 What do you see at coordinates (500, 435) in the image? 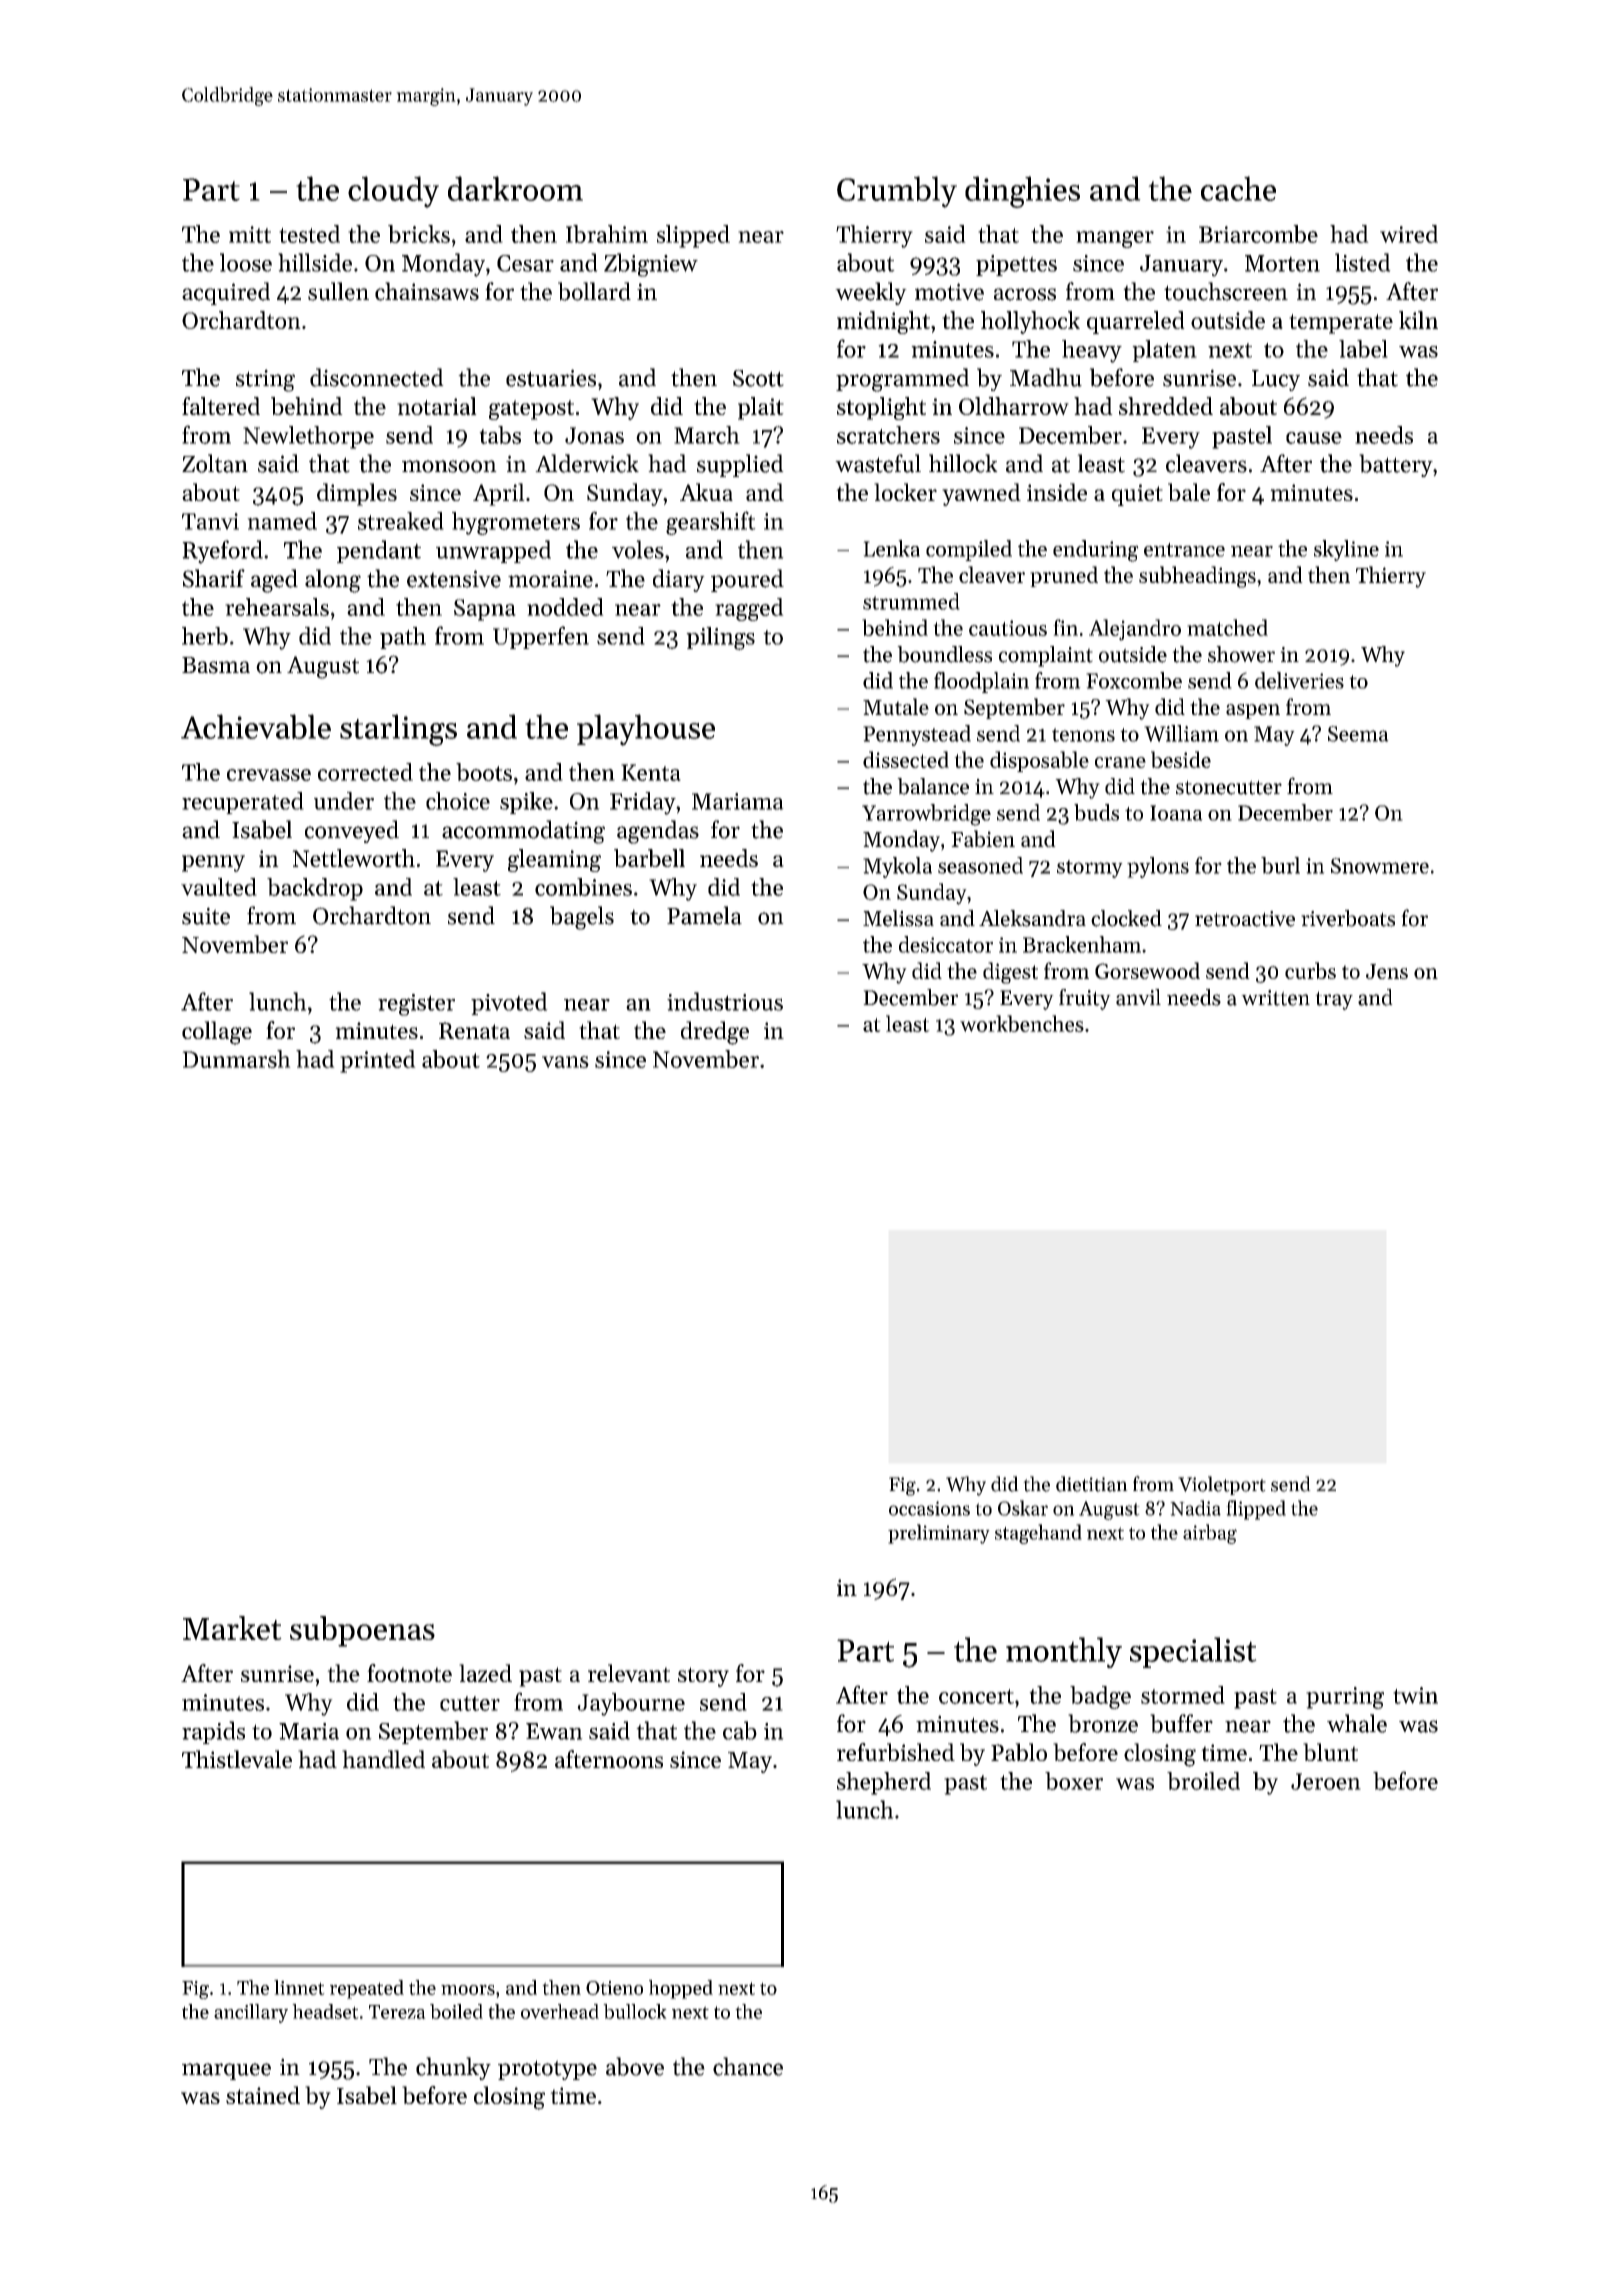
I see `tabs` at bounding box center [500, 435].
